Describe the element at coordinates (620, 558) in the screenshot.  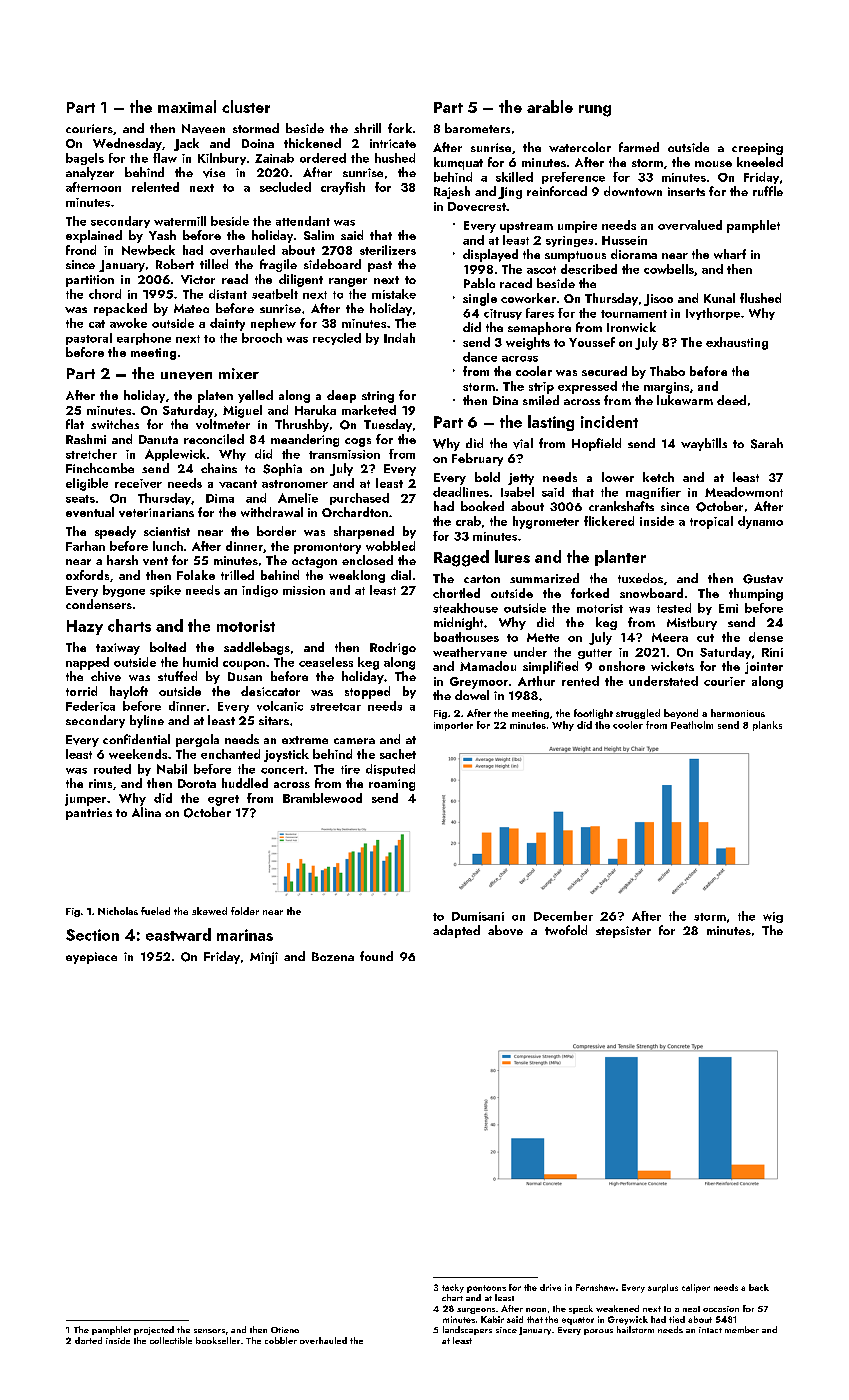
I see `planter` at that location.
